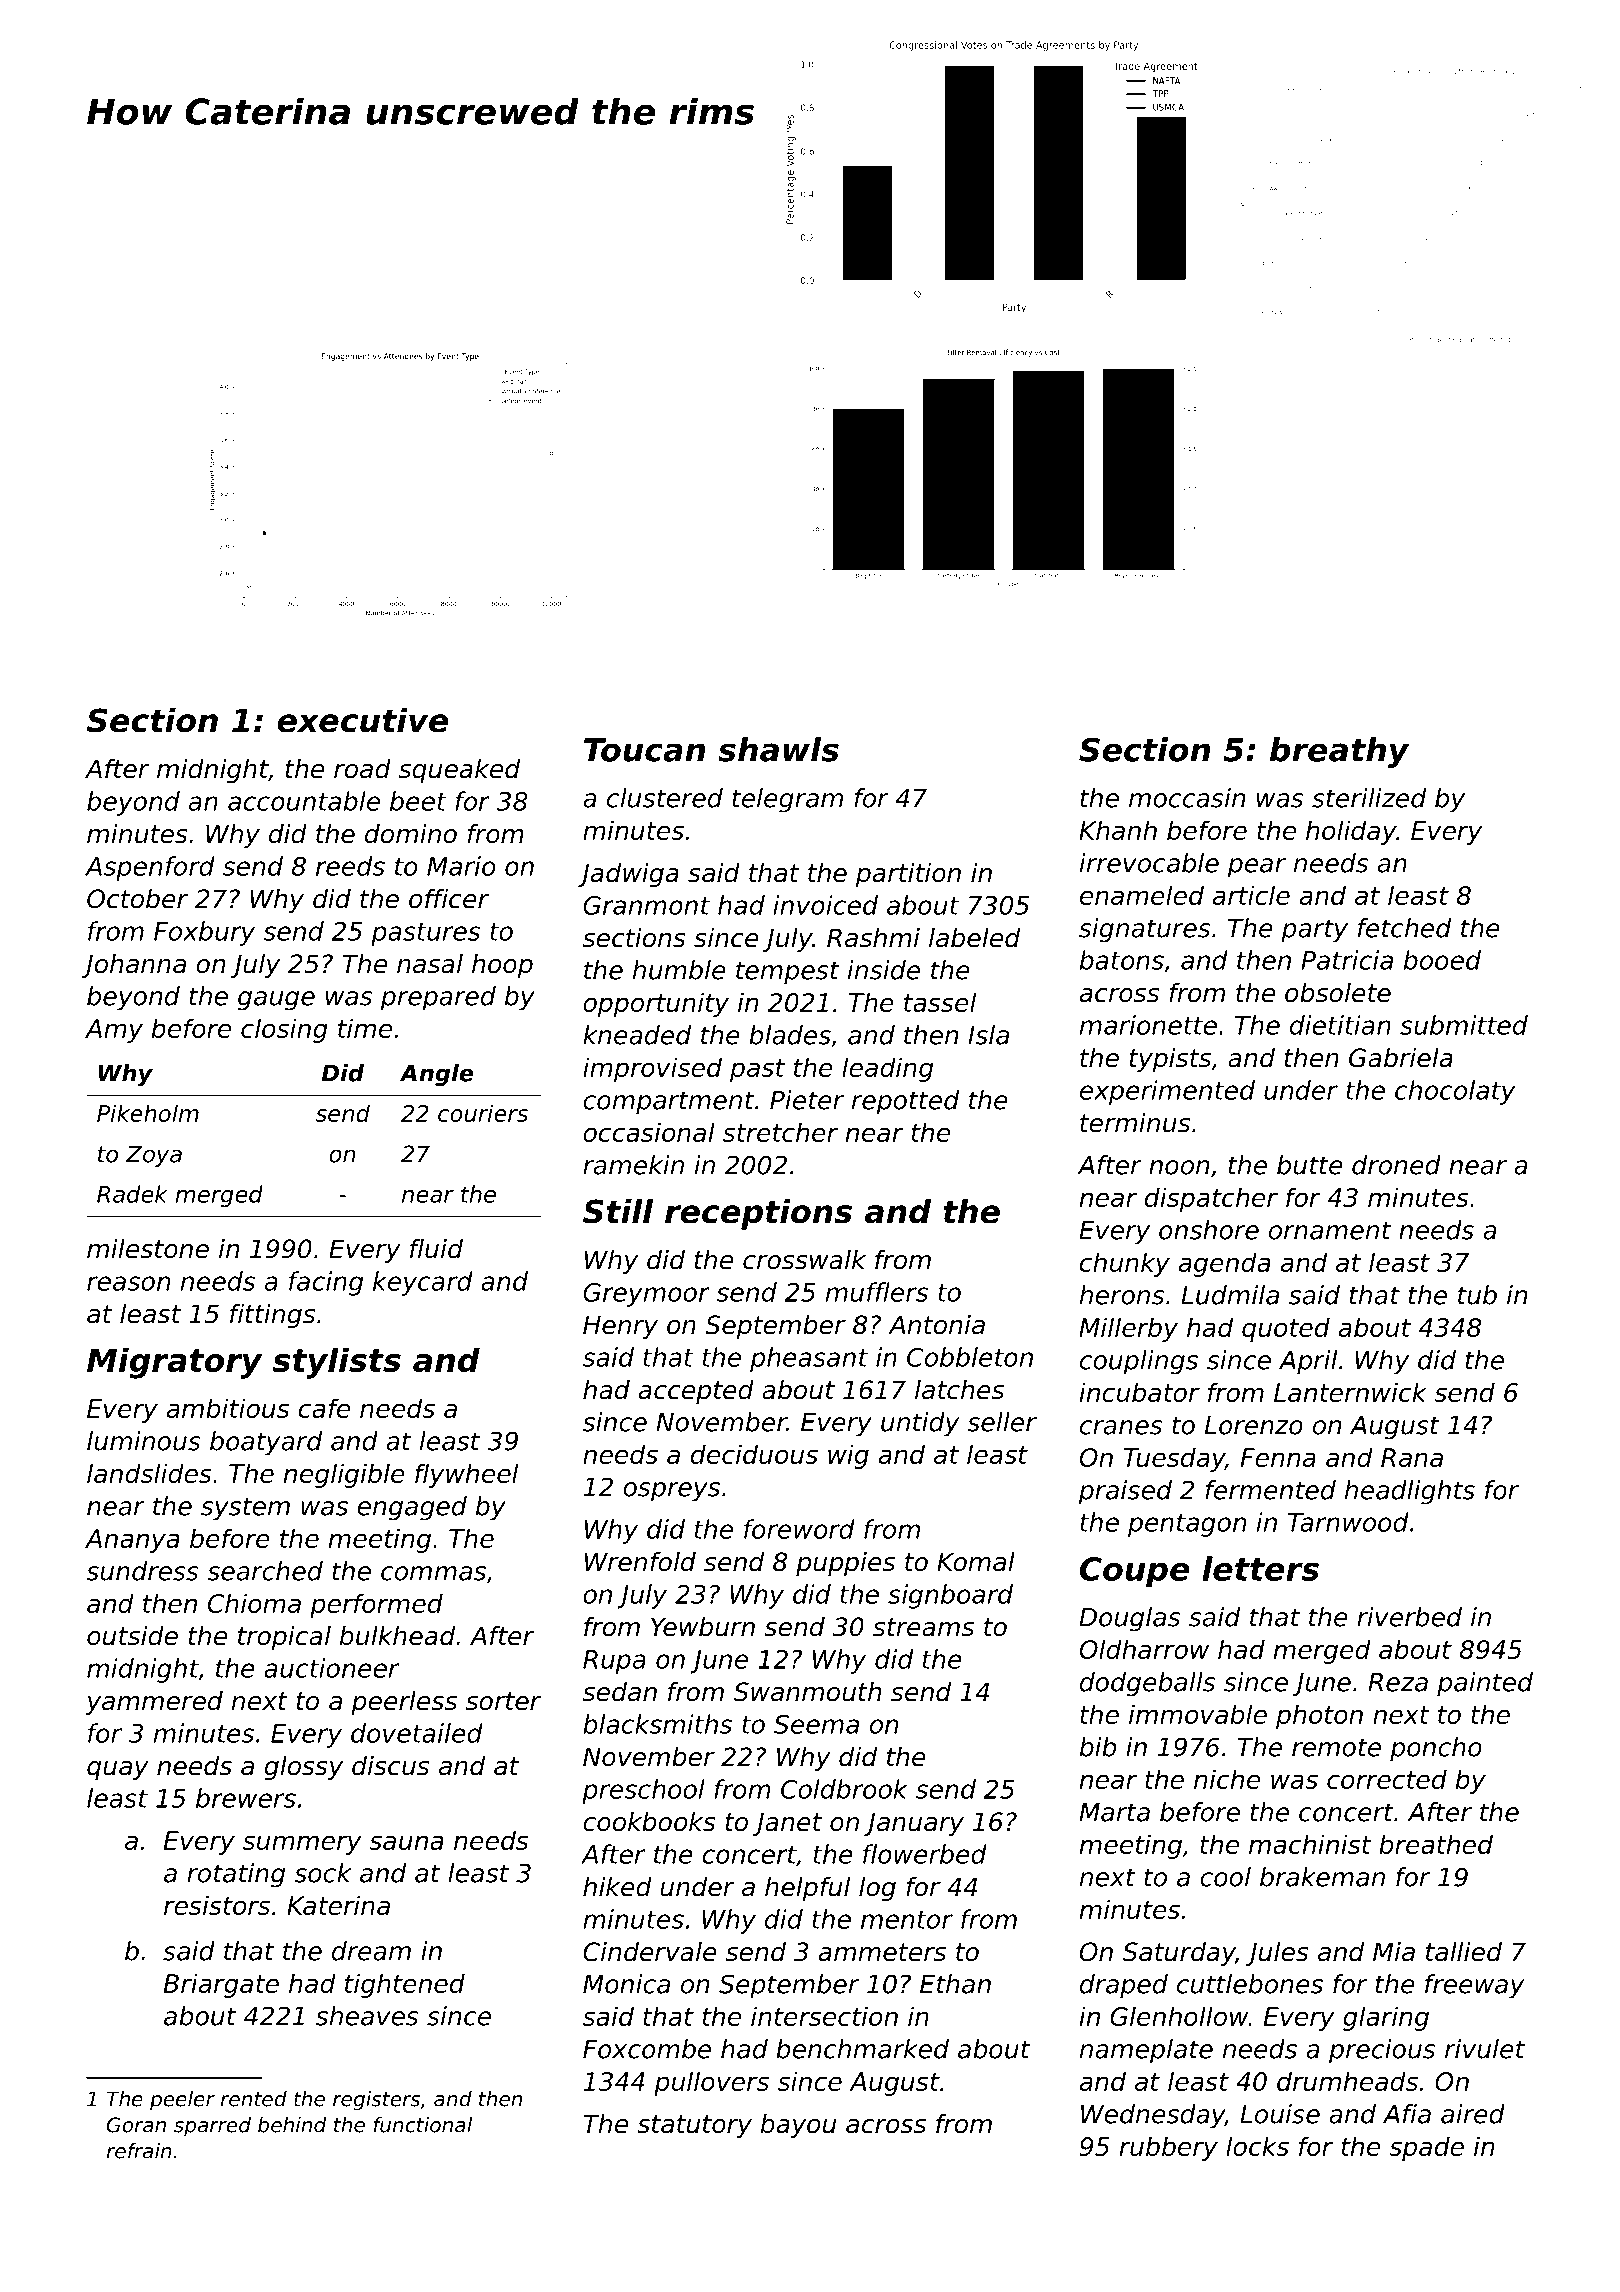 The width and height of the document is (1620, 2292). I want to click on tropical, so click(284, 1638).
